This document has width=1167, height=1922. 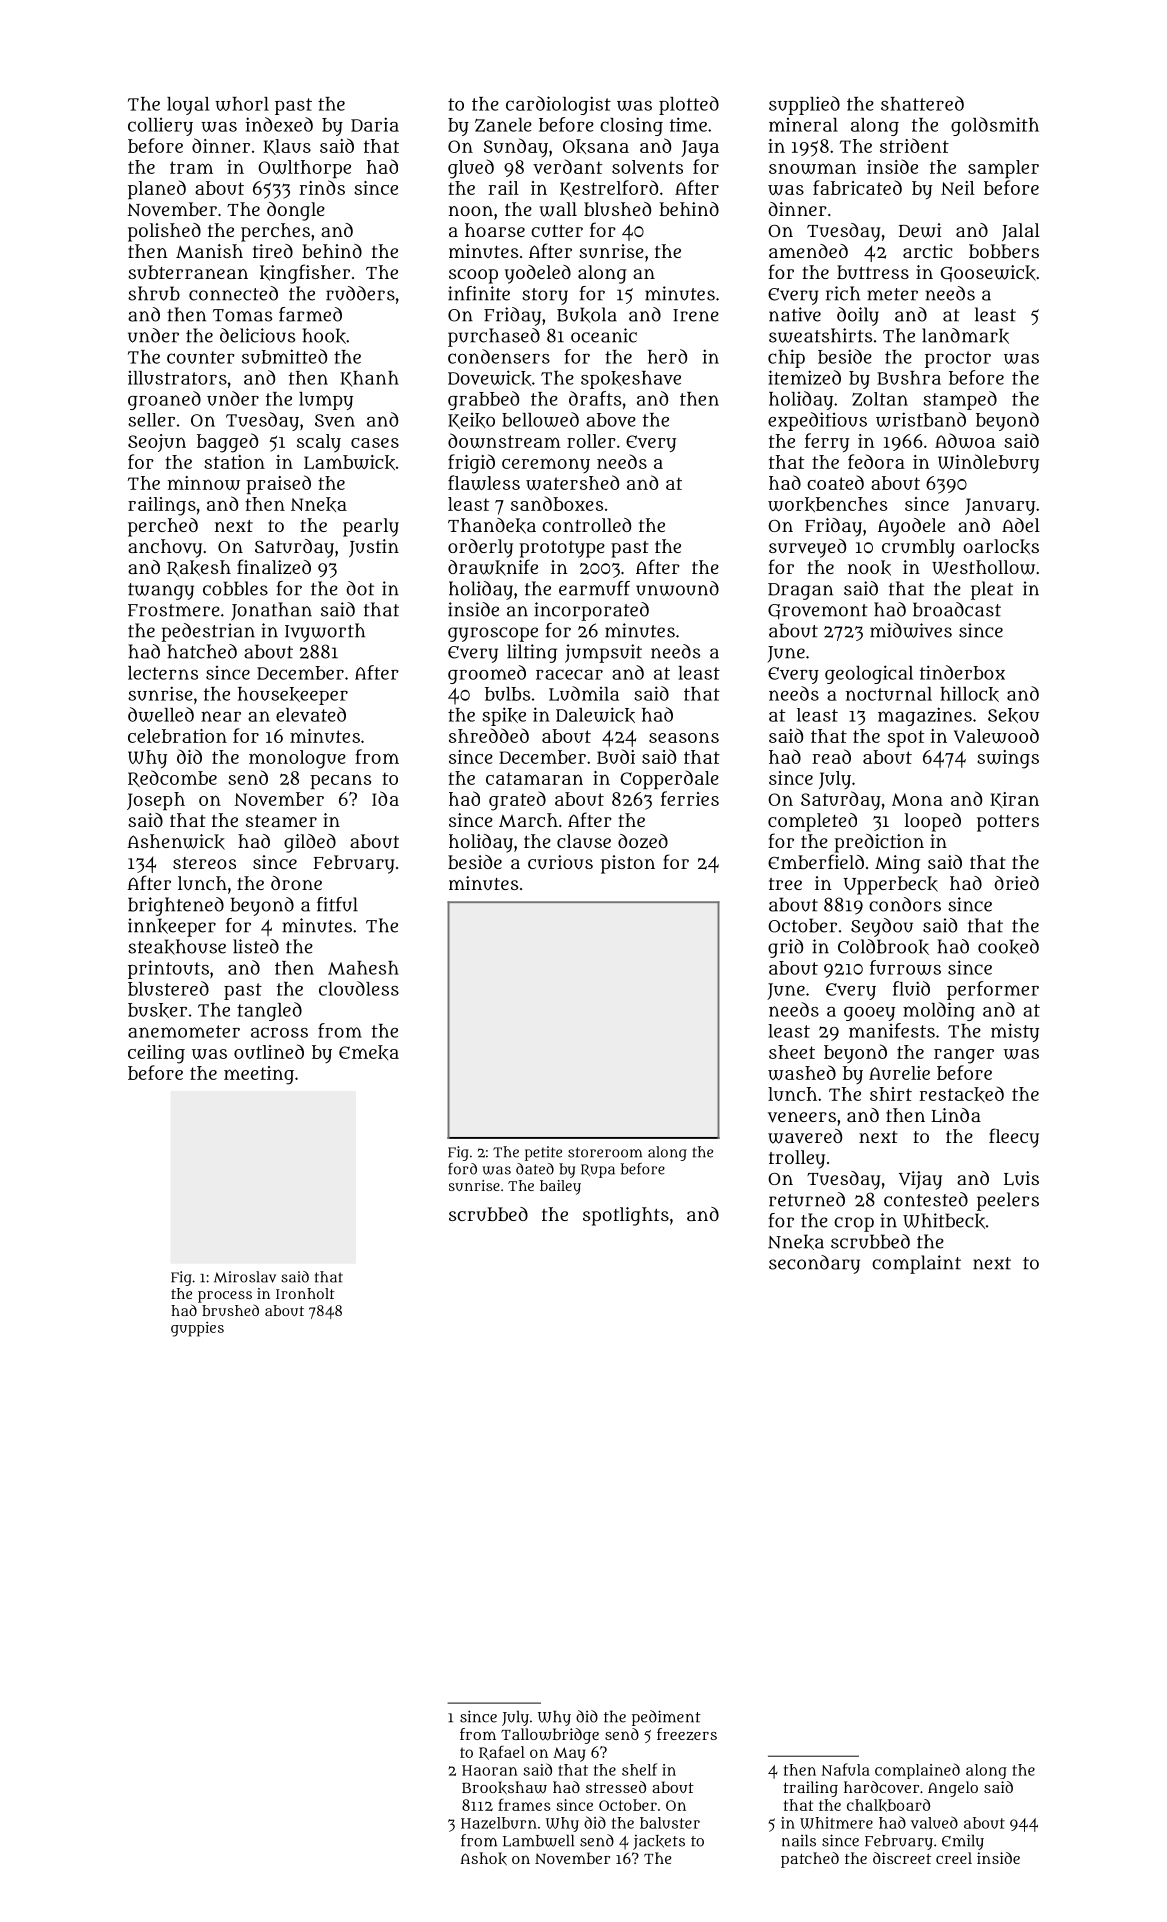 What do you see at coordinates (550, 1736) in the document?
I see `Tallowbridge` at bounding box center [550, 1736].
